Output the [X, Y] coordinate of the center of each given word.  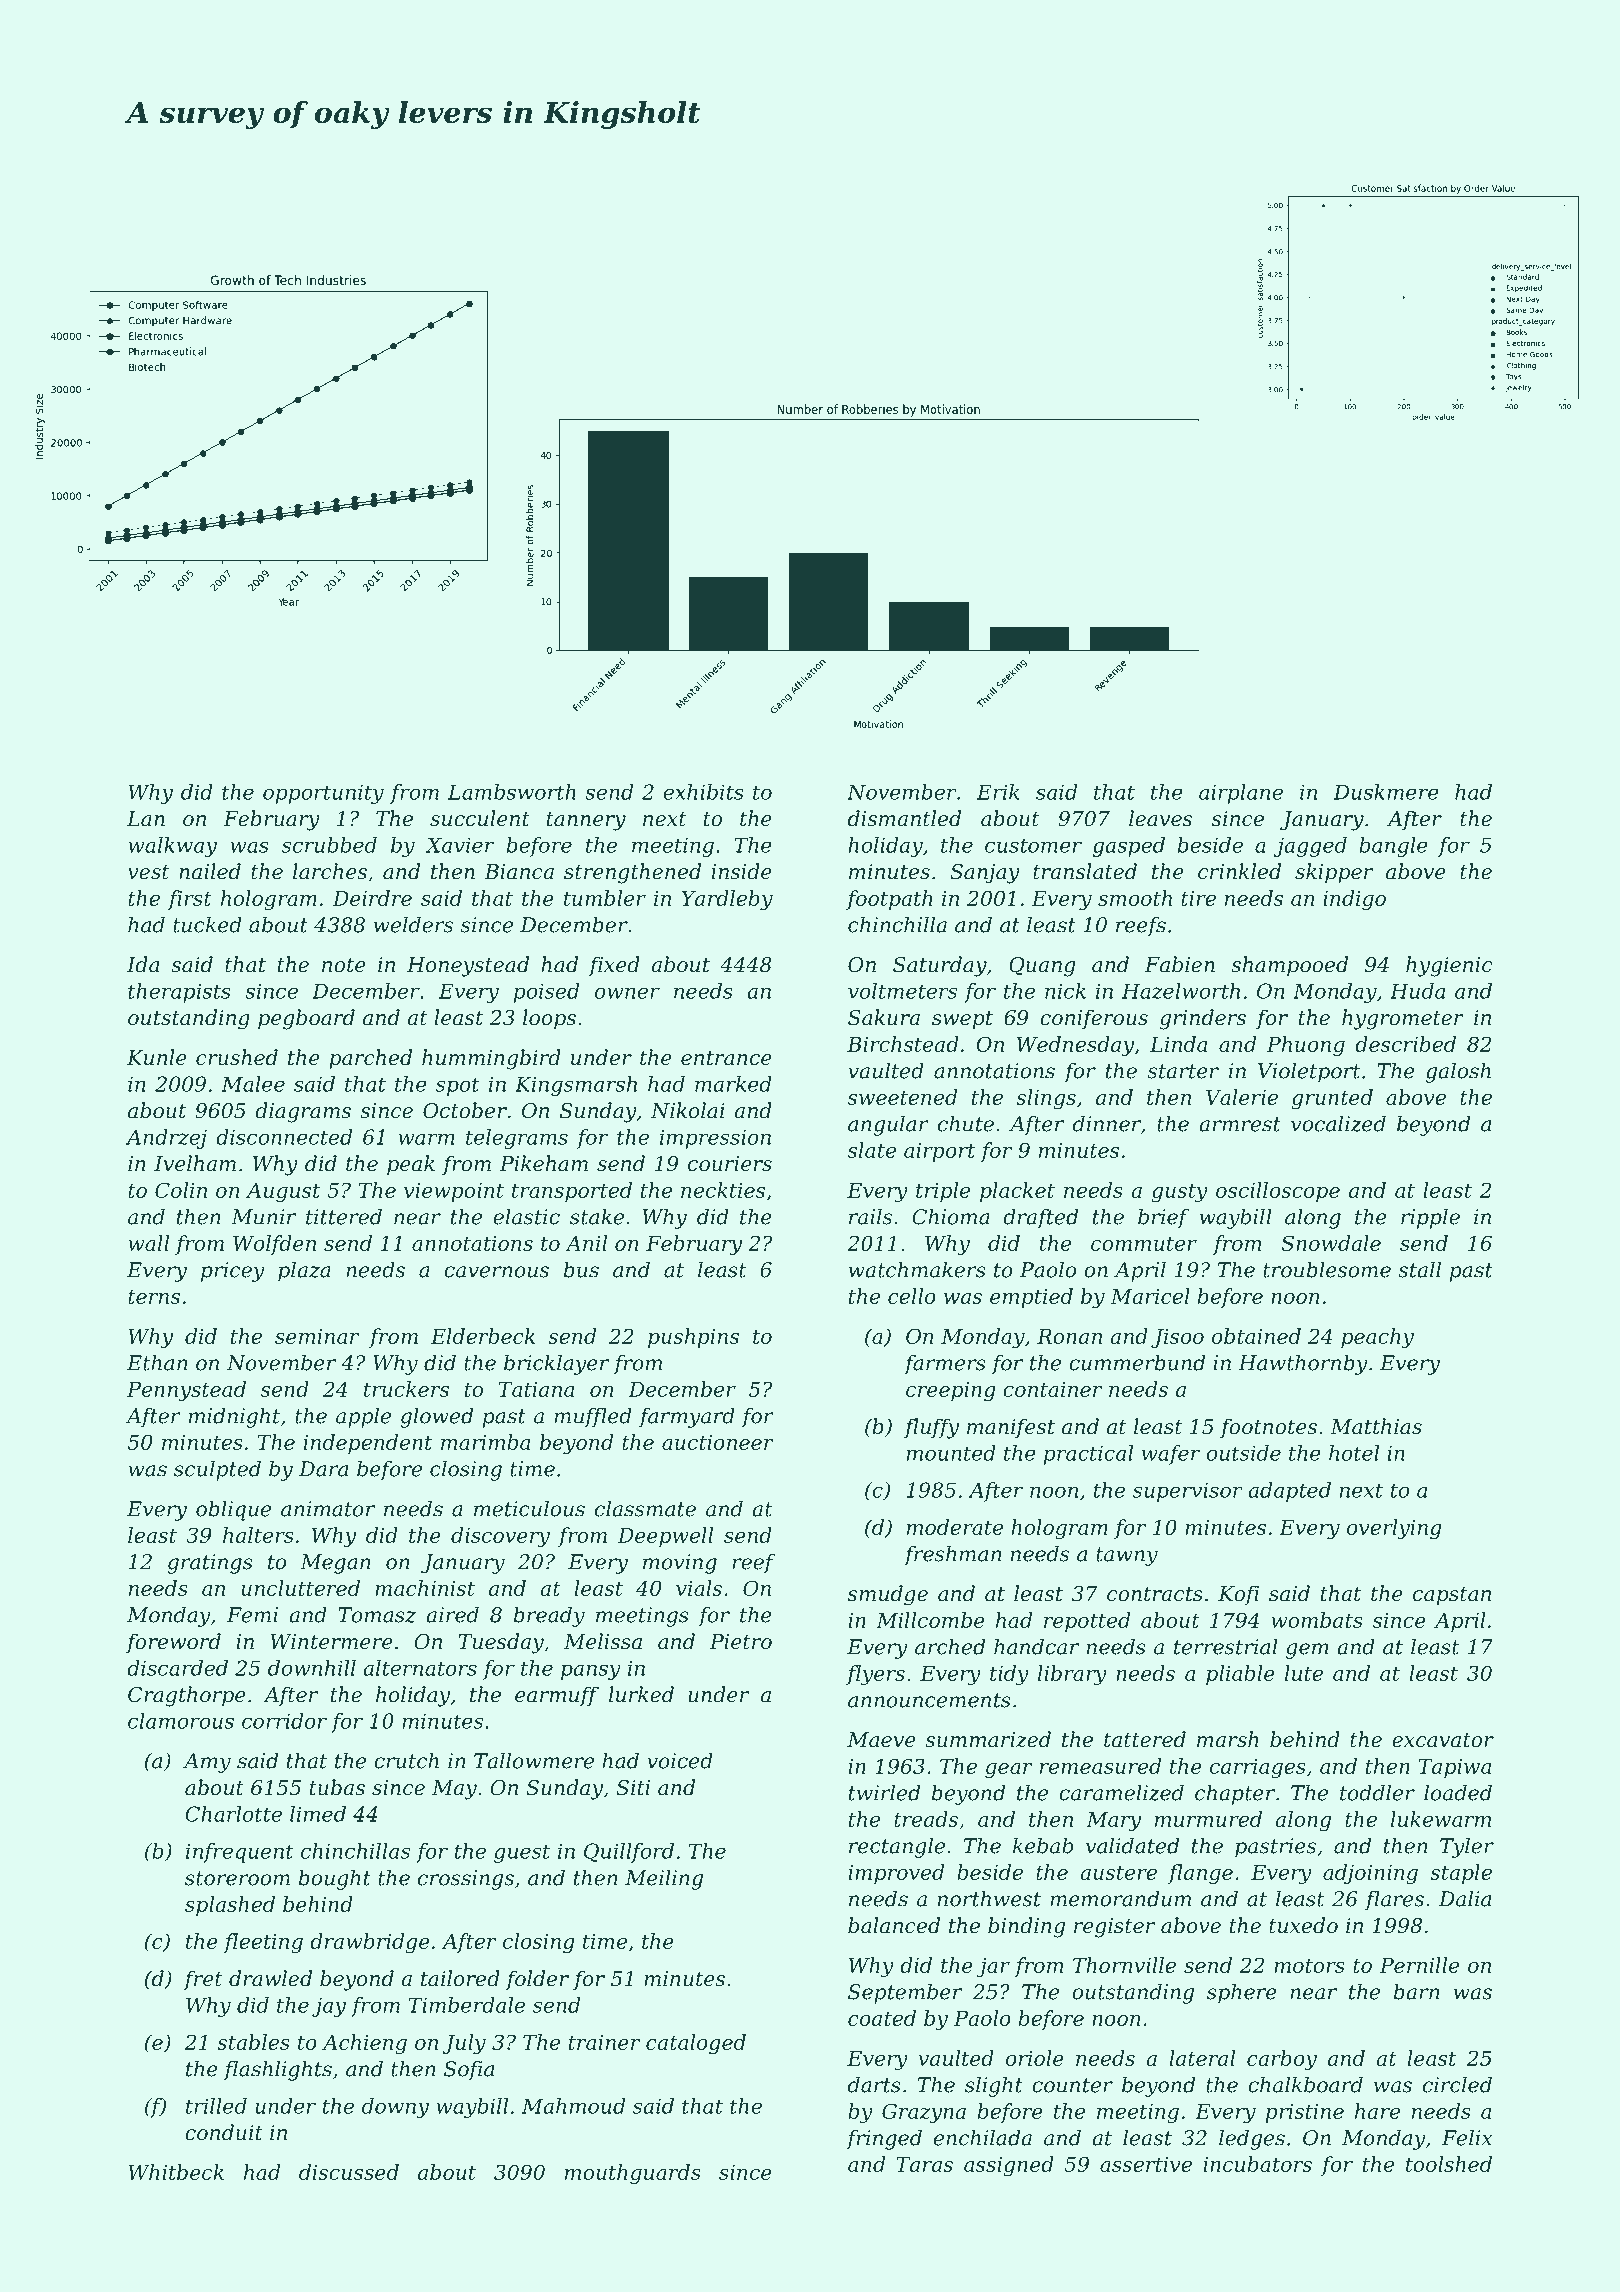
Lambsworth [512, 792]
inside [742, 871]
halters [258, 1535]
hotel [1354, 1453]
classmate [645, 1508]
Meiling [664, 1879]
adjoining [1370, 1874]
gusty [1180, 1193]
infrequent [240, 1853]
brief [1163, 1218]
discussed [349, 2172]
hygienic [1449, 966]
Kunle [157, 1057]
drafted [1040, 1218]
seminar [317, 1336]
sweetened [902, 1097]
